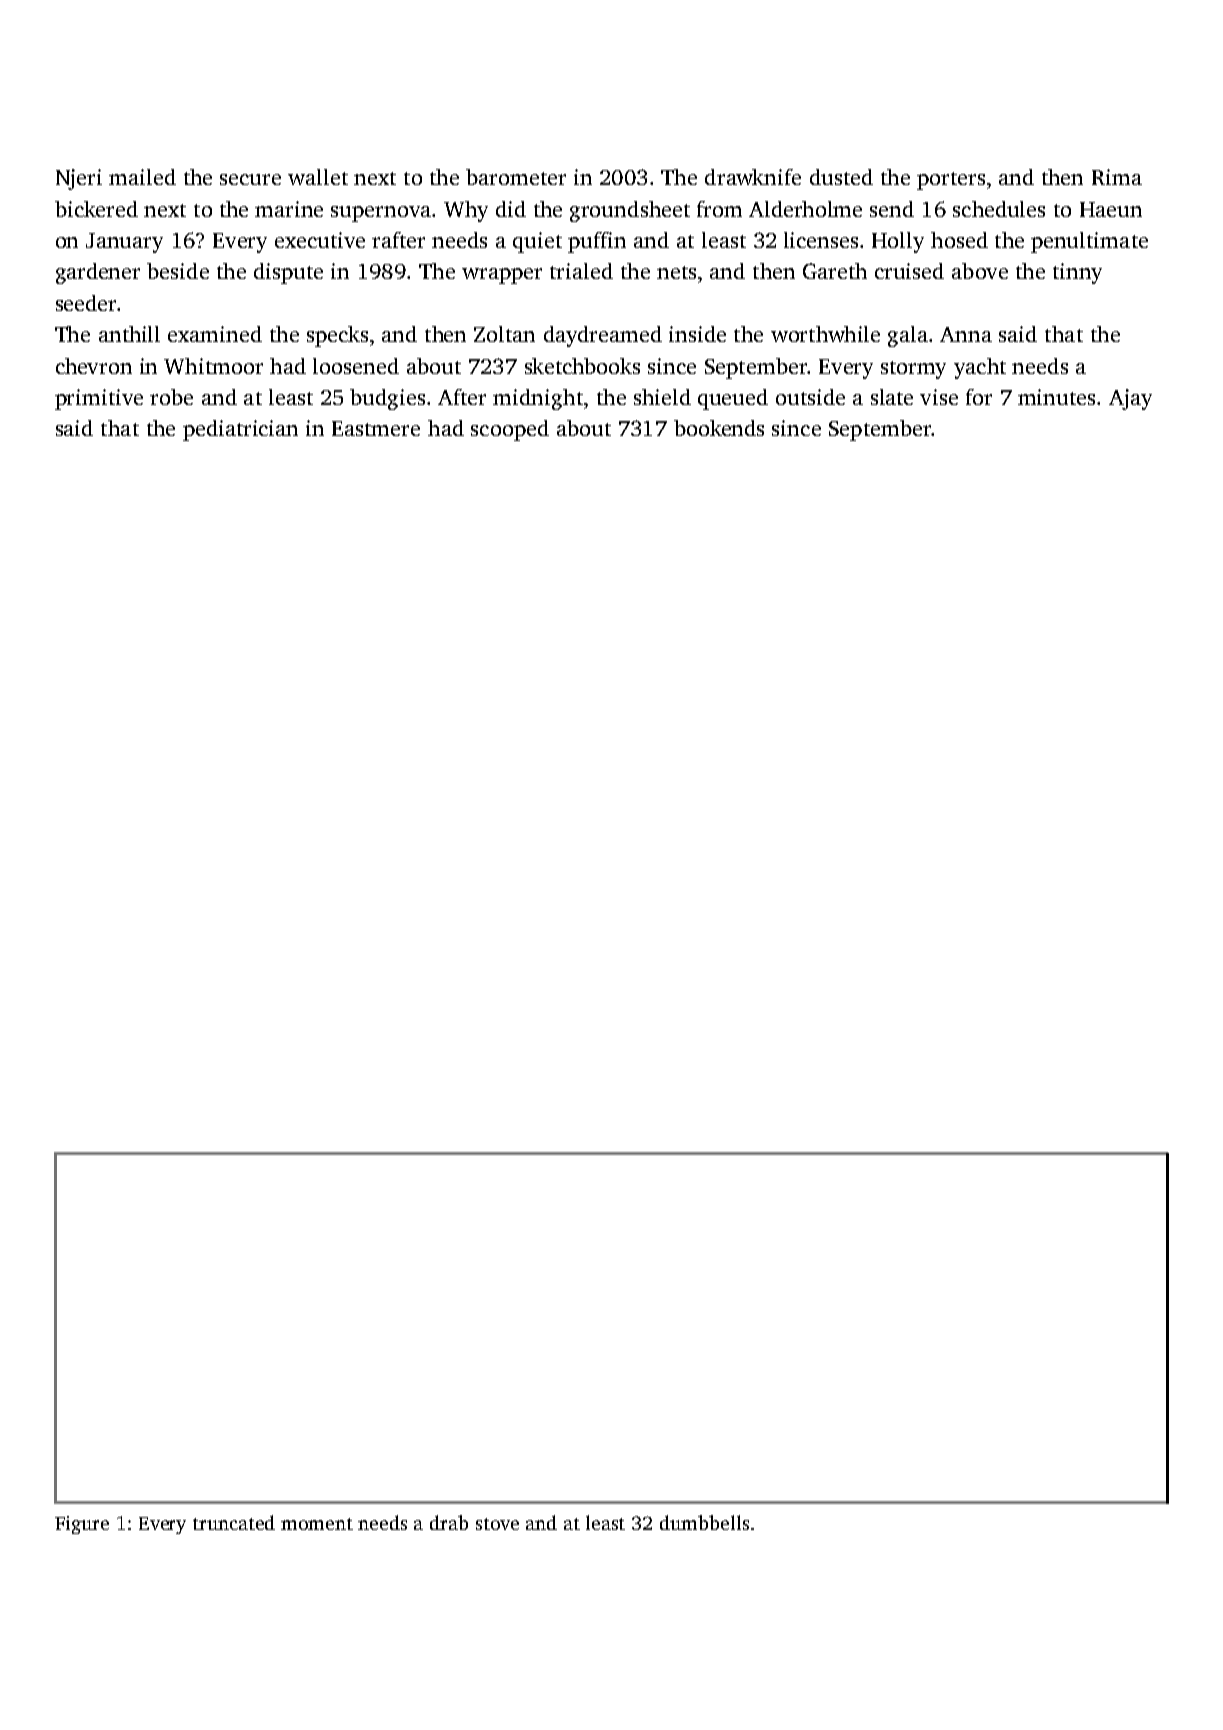 This screenshot has width=1223, height=1730. I want to click on wallet, so click(318, 177).
